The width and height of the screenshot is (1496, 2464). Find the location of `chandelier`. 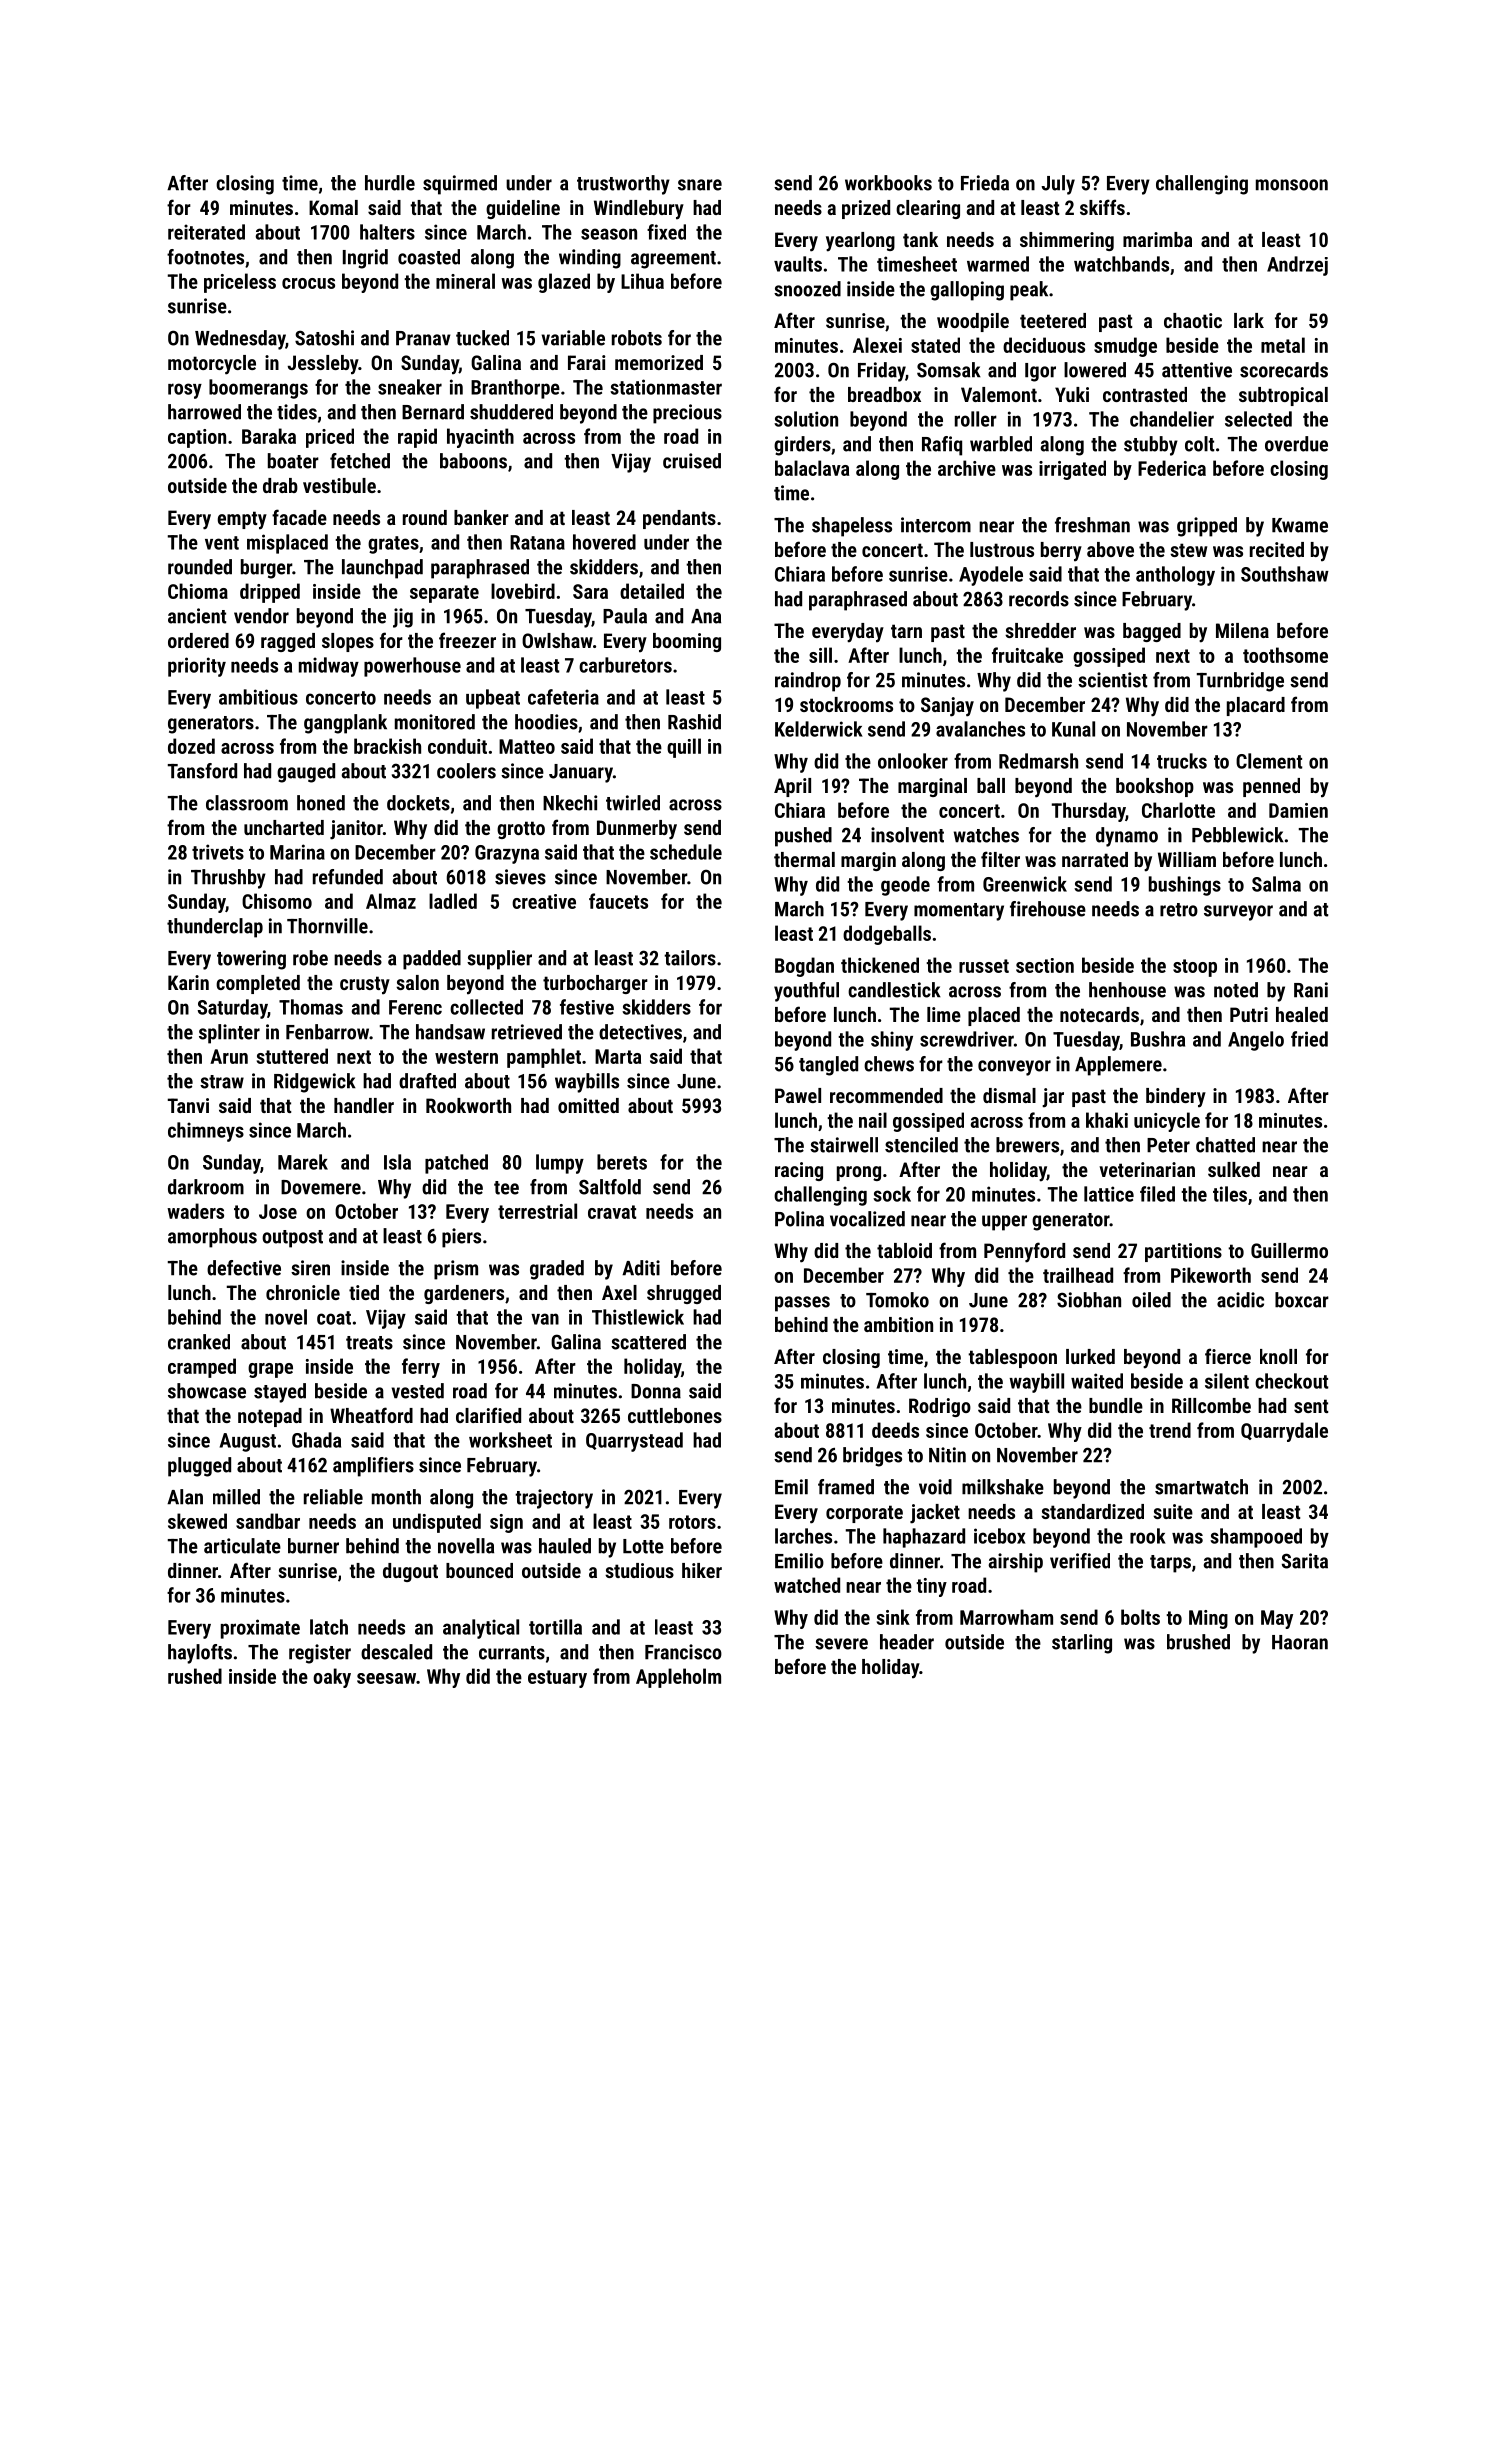

chandelier is located at coordinates (1172, 419).
